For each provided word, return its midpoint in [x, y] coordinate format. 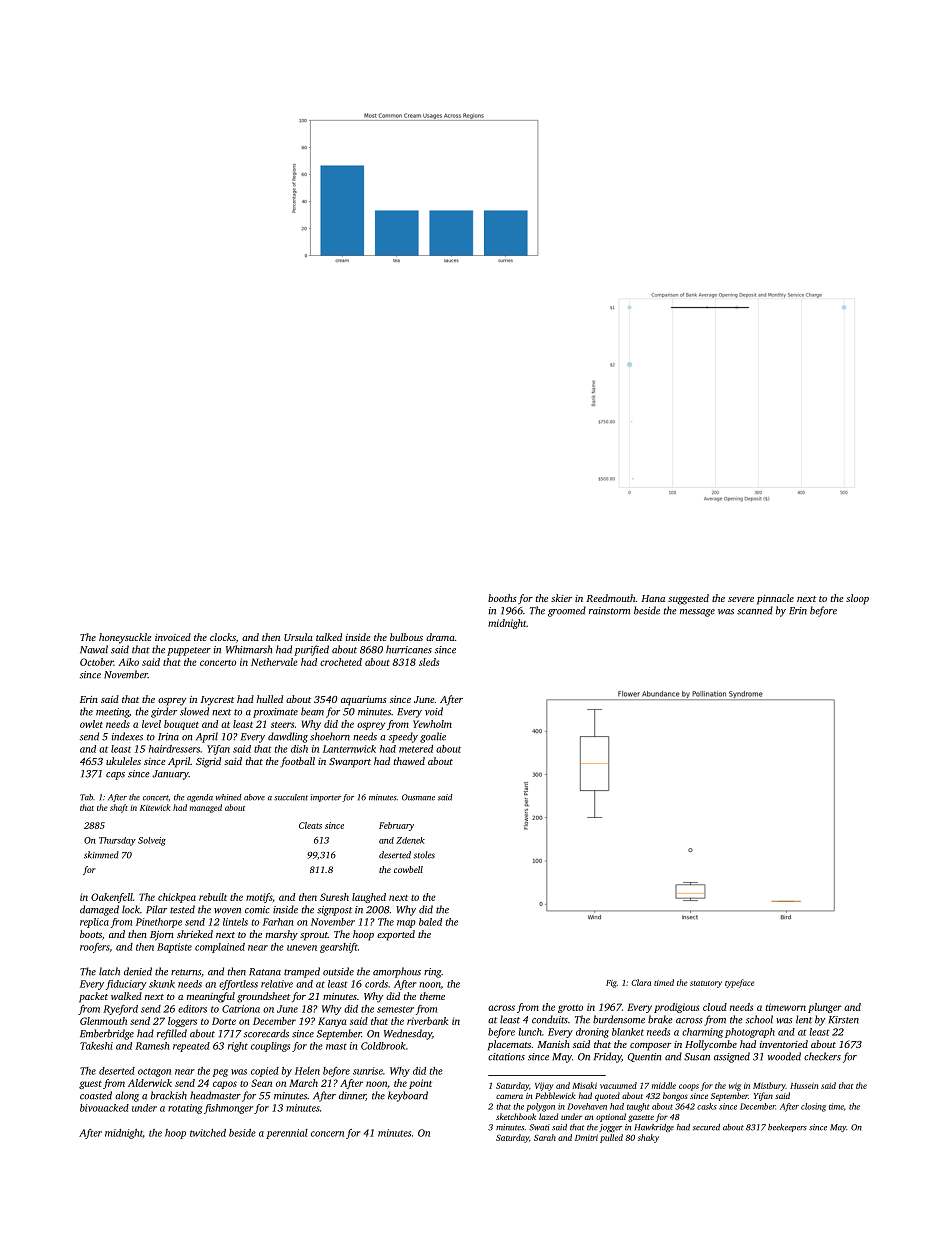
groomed [567, 611]
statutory [706, 984]
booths [502, 598]
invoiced [173, 637]
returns [186, 972]
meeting [112, 713]
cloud [715, 1007]
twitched [208, 1133]
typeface [740, 983]
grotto [570, 1009]
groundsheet [263, 997]
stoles [424, 855]
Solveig [152, 841]
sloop [857, 599]
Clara [641, 982]
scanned [755, 610]
